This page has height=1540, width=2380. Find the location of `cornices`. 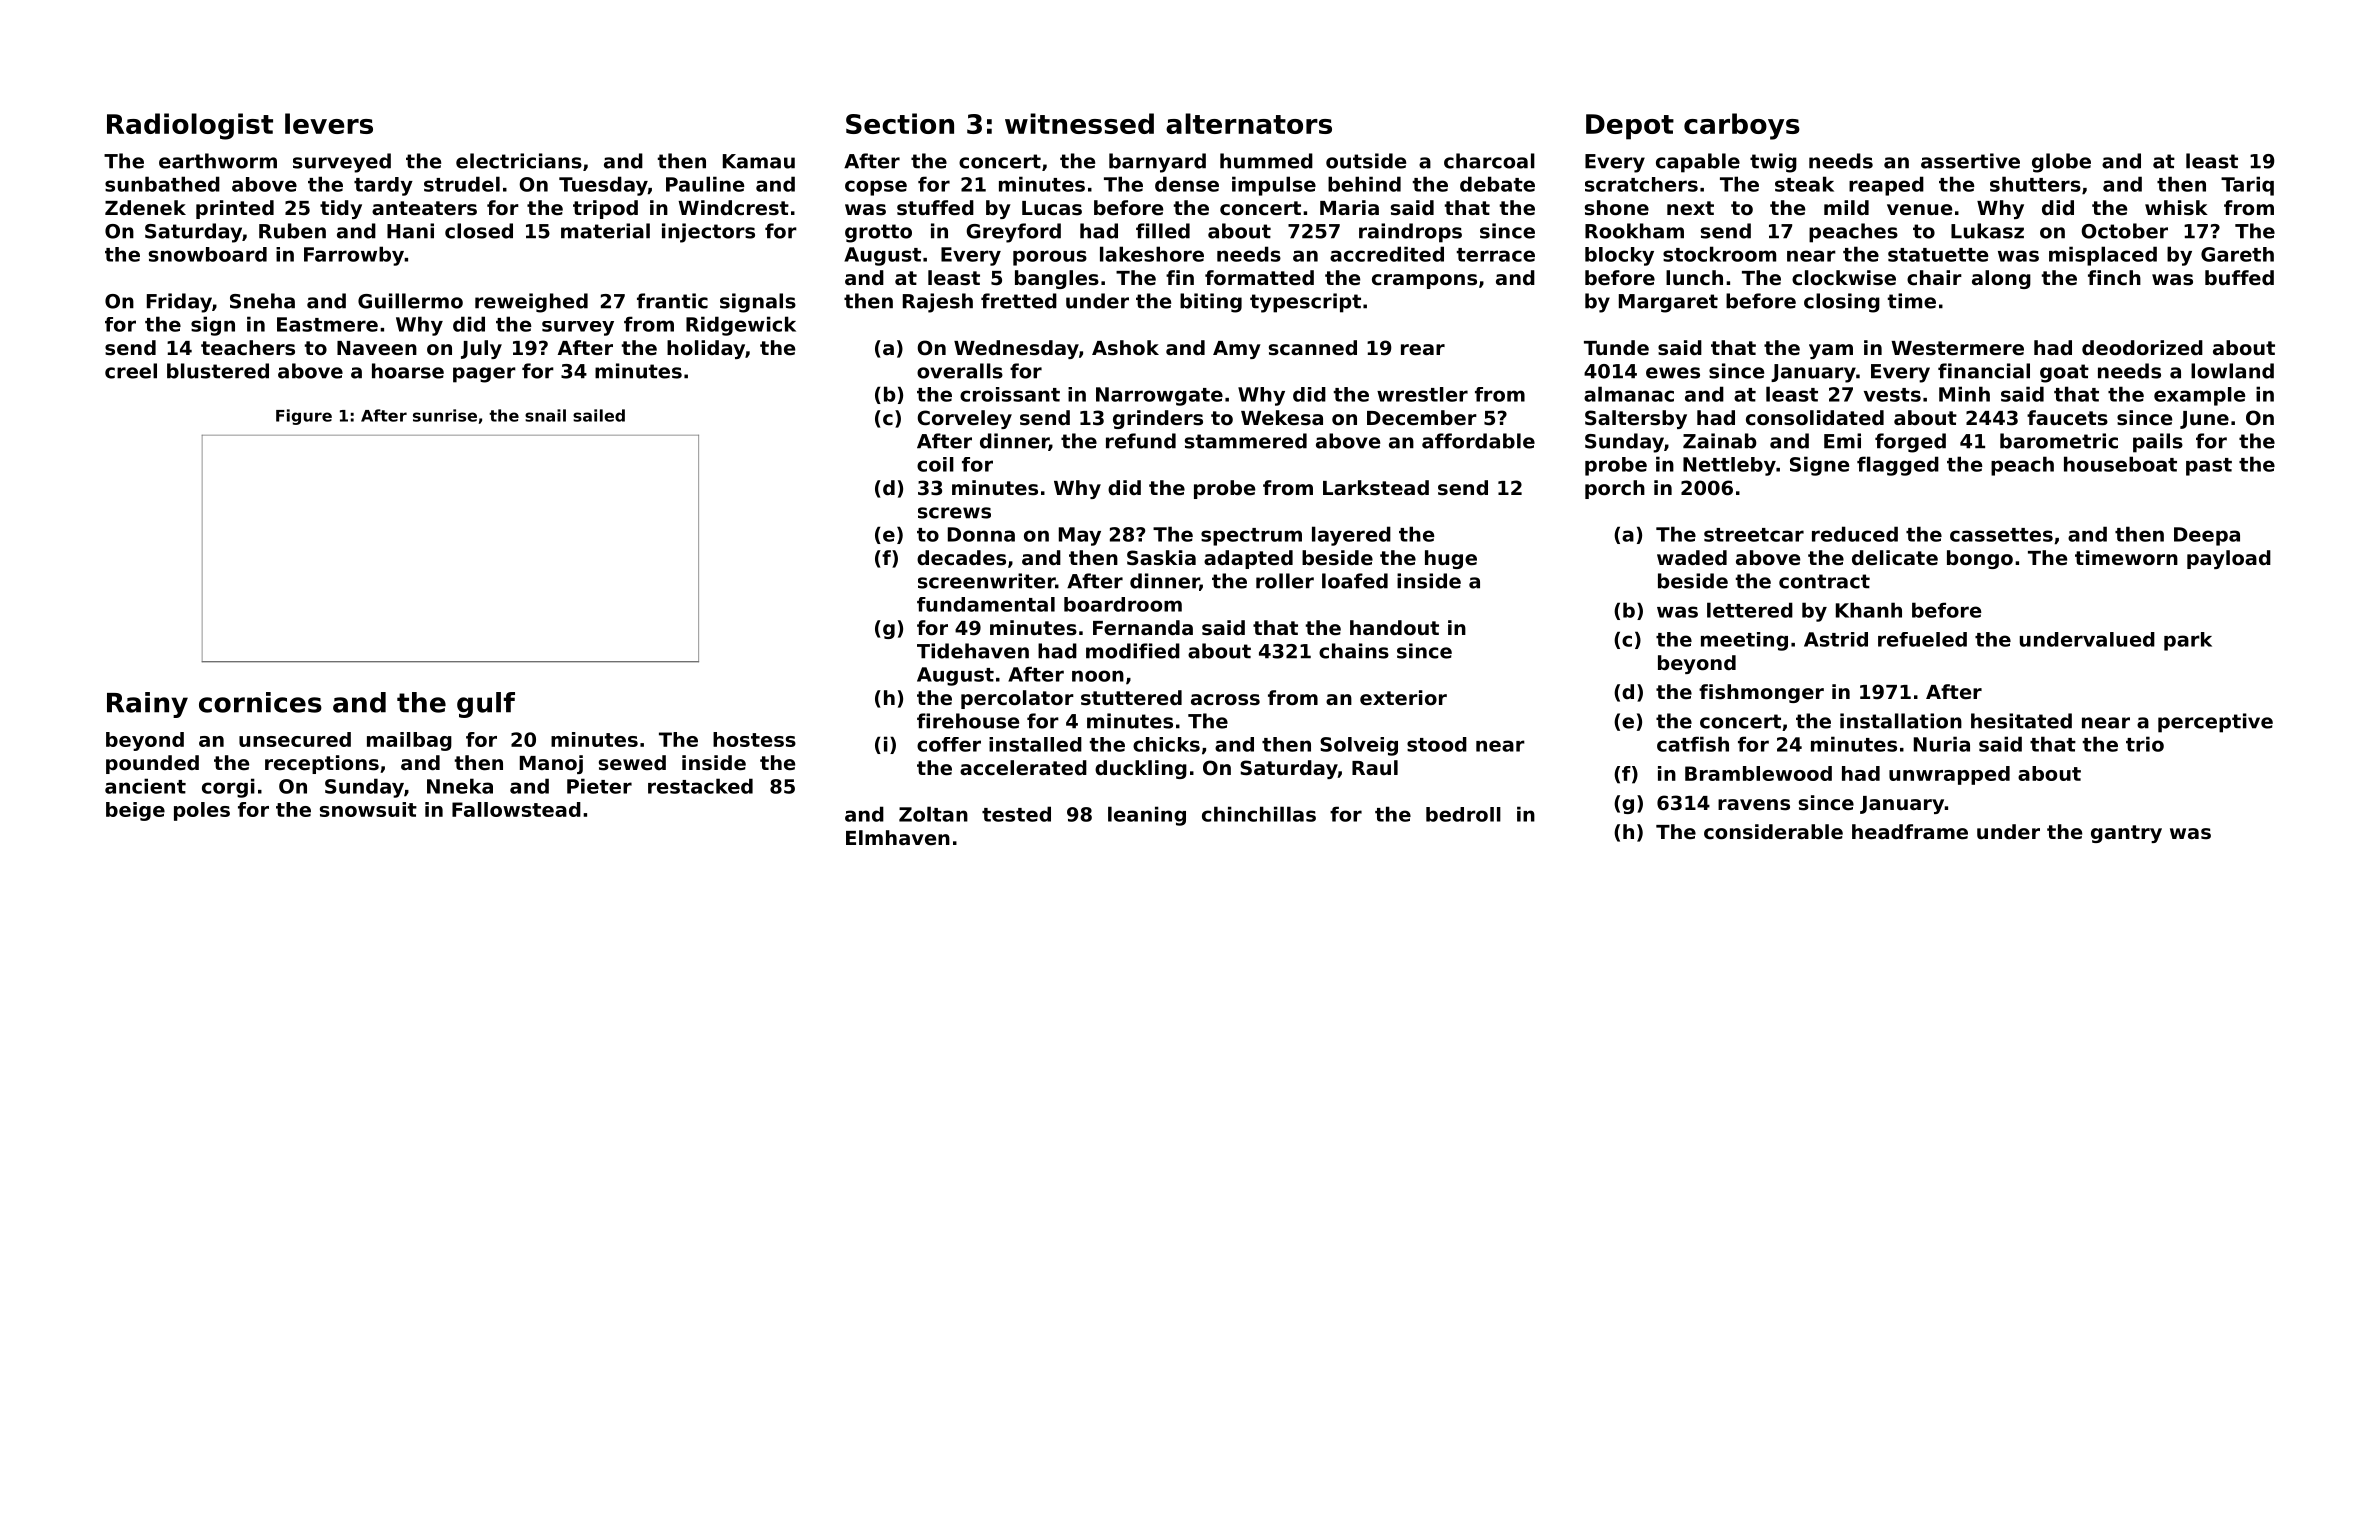

cornices is located at coordinates (260, 702).
